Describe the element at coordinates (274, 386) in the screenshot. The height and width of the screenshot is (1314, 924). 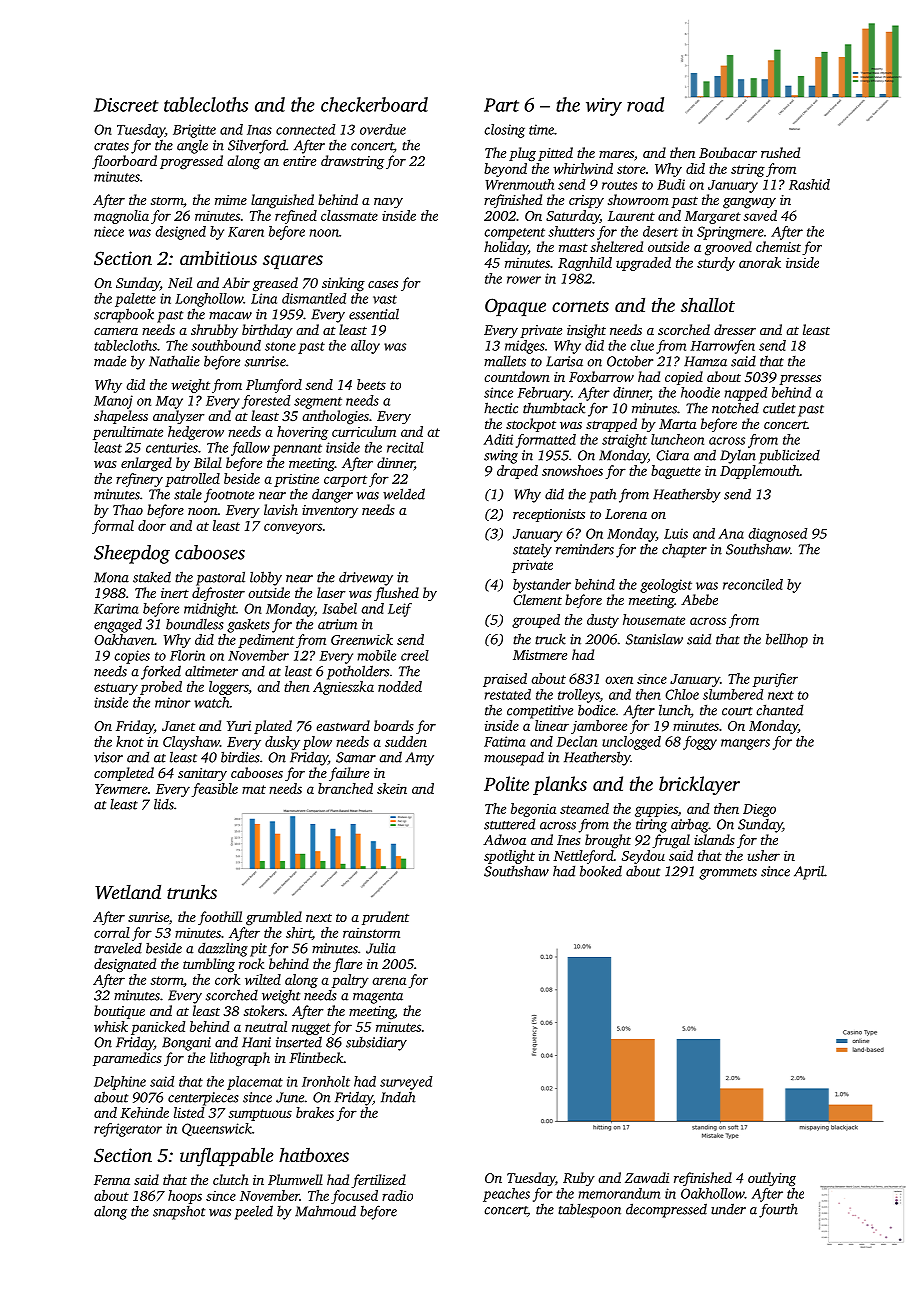
I see `Plumford` at that location.
